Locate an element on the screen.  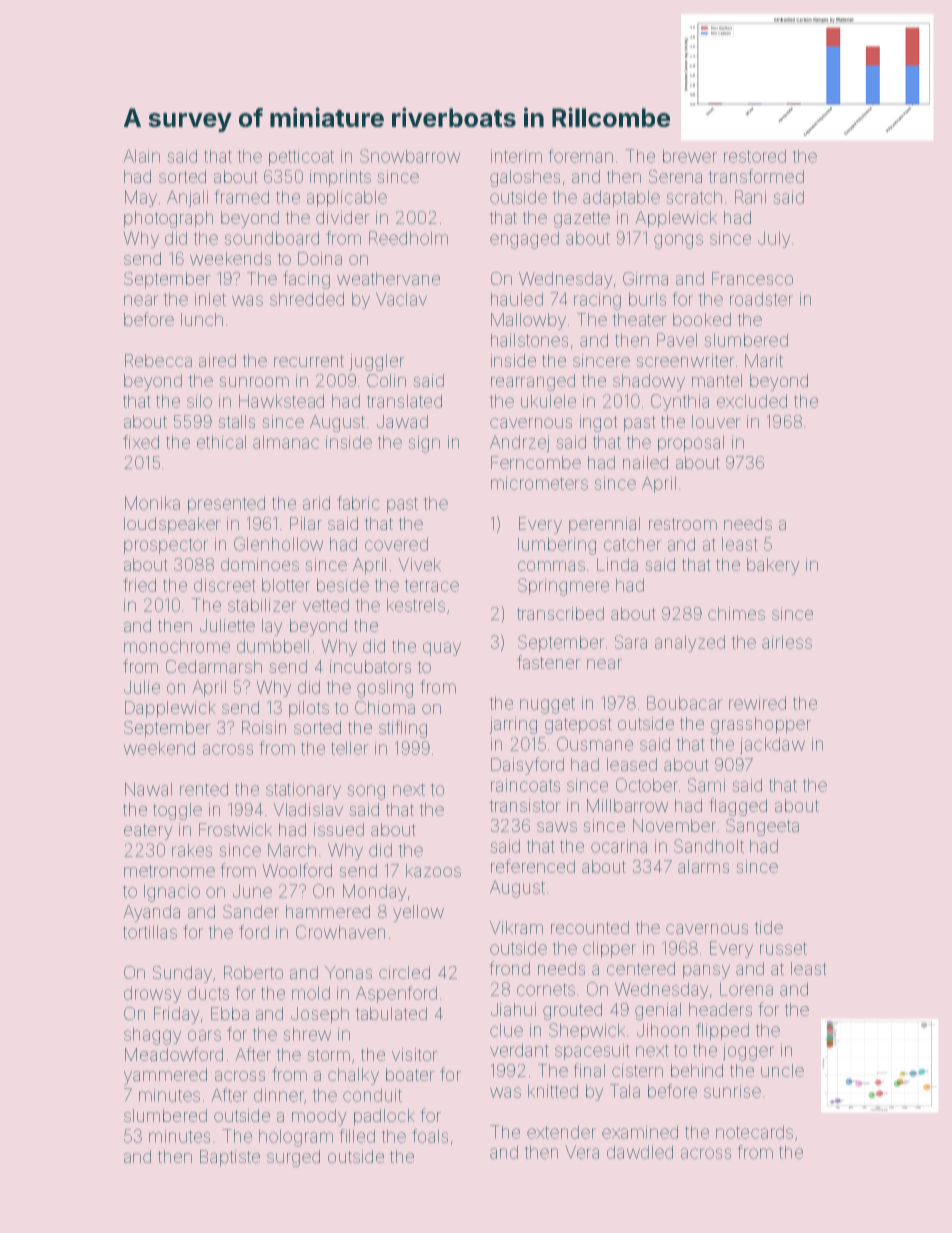
ducts is located at coordinates (208, 993).
